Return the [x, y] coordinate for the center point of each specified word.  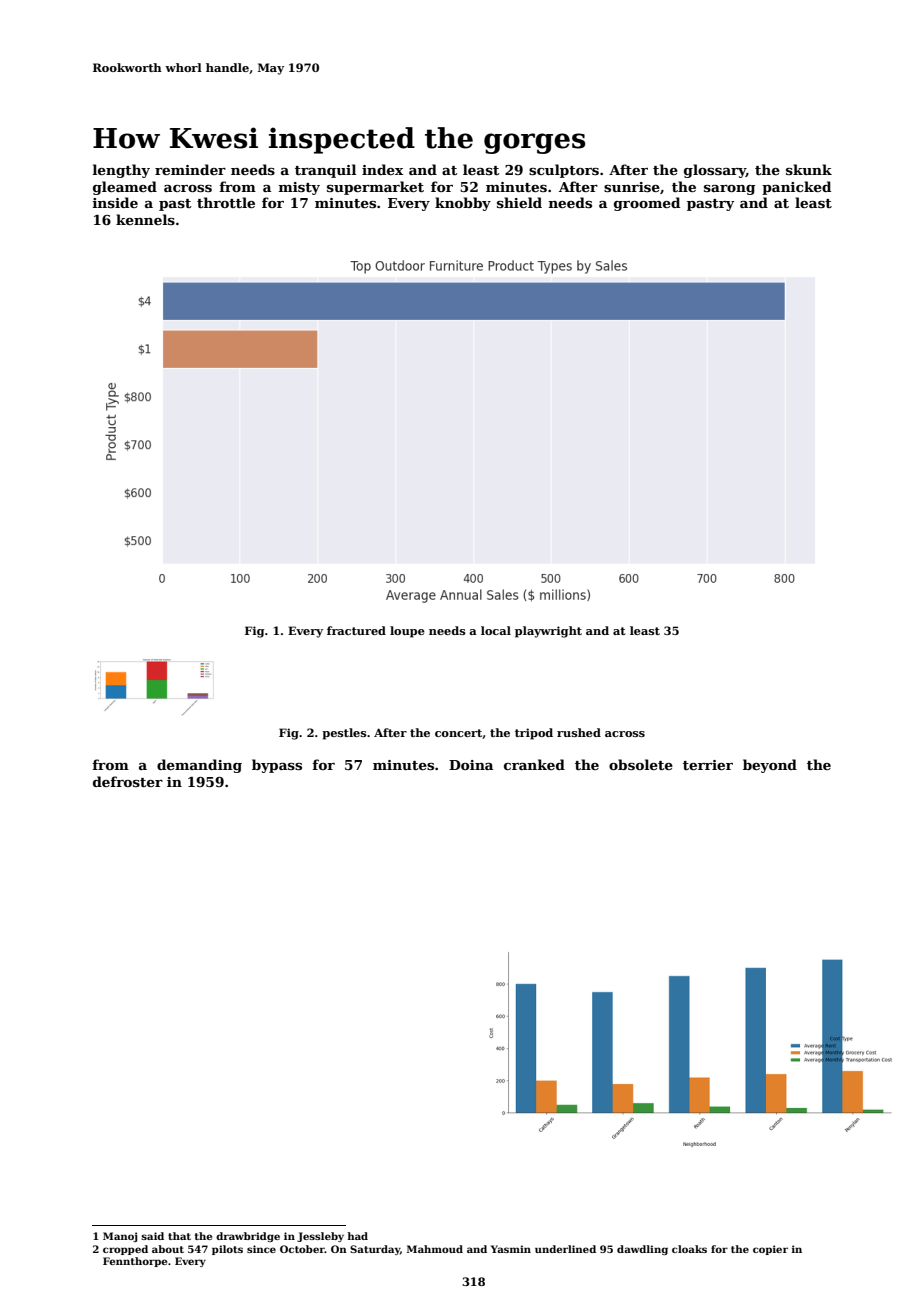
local [496, 630]
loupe [407, 632]
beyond [770, 766]
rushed [579, 732]
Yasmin [511, 1249]
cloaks [689, 1249]
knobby [463, 204]
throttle [226, 202]
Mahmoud [435, 1249]
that [179, 1236]
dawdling [642, 1250]
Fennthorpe [135, 1262]
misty [299, 188]
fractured [356, 630]
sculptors [564, 171]
